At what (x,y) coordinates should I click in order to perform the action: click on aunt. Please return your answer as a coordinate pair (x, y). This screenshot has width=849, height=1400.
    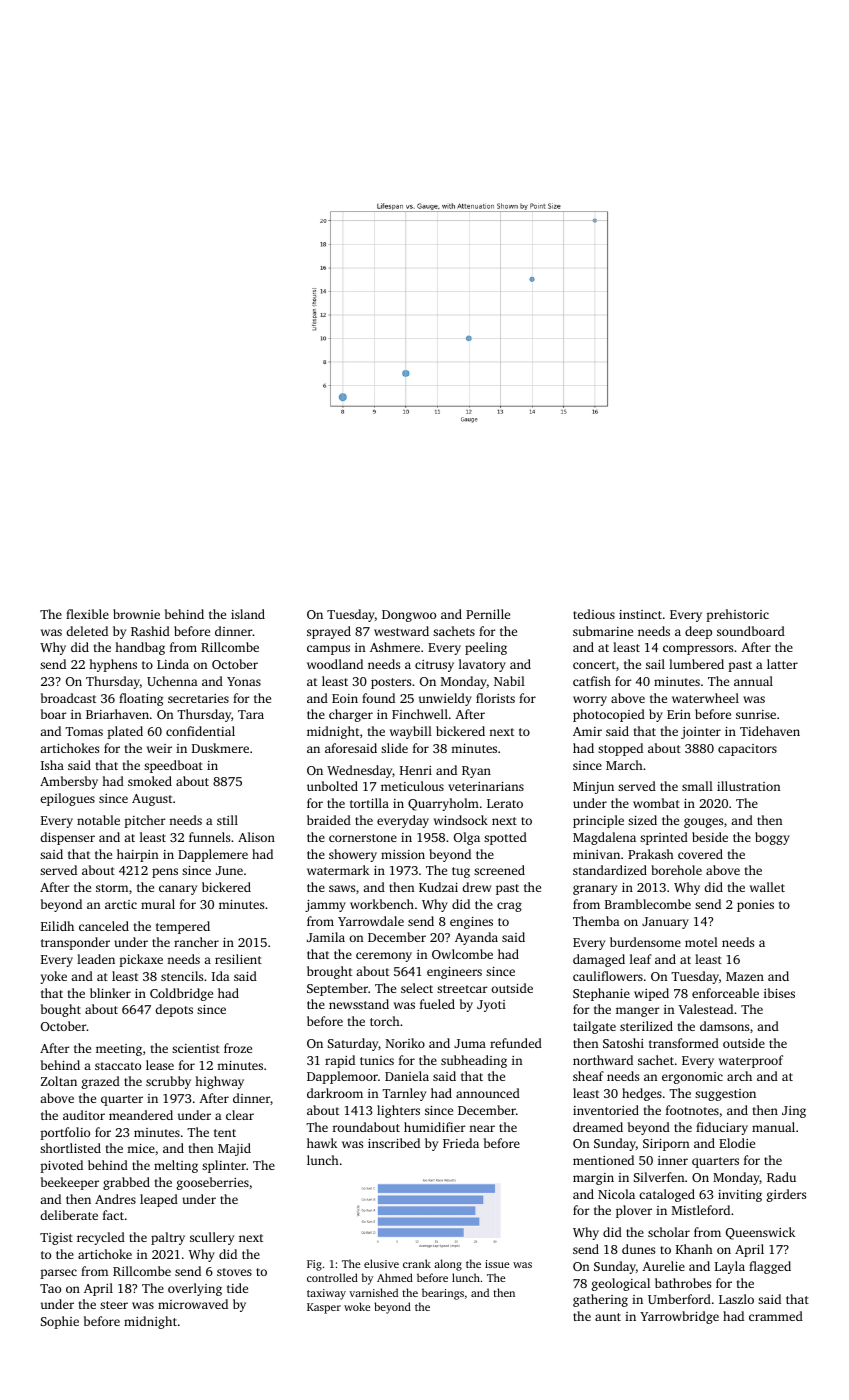
    Looking at the image, I should click on (608, 1317).
